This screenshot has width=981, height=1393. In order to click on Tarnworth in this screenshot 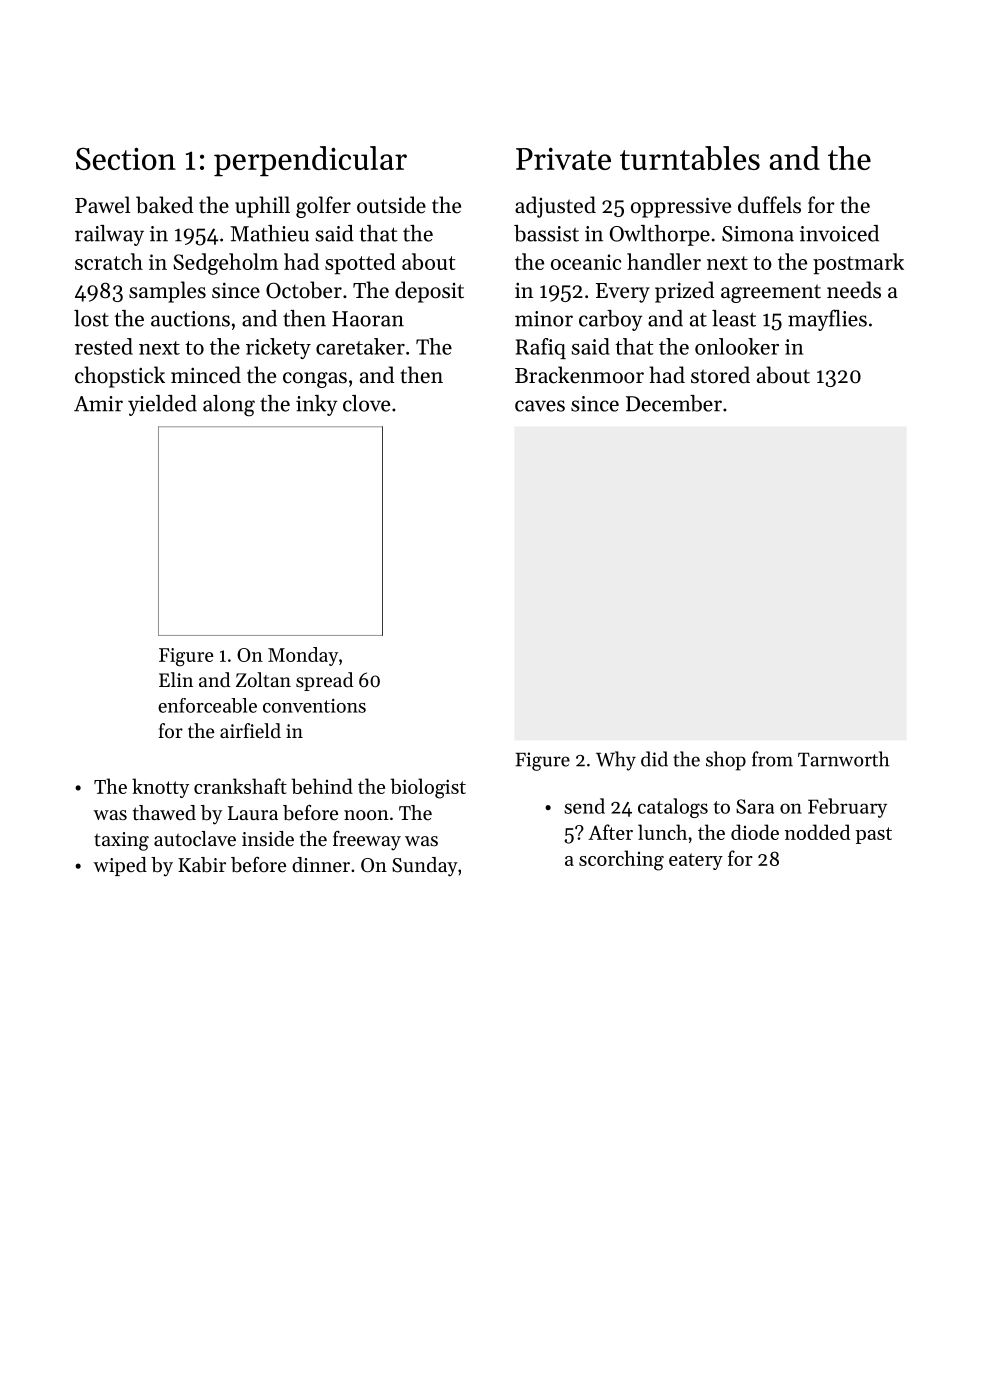, I will do `click(843, 759)`.
